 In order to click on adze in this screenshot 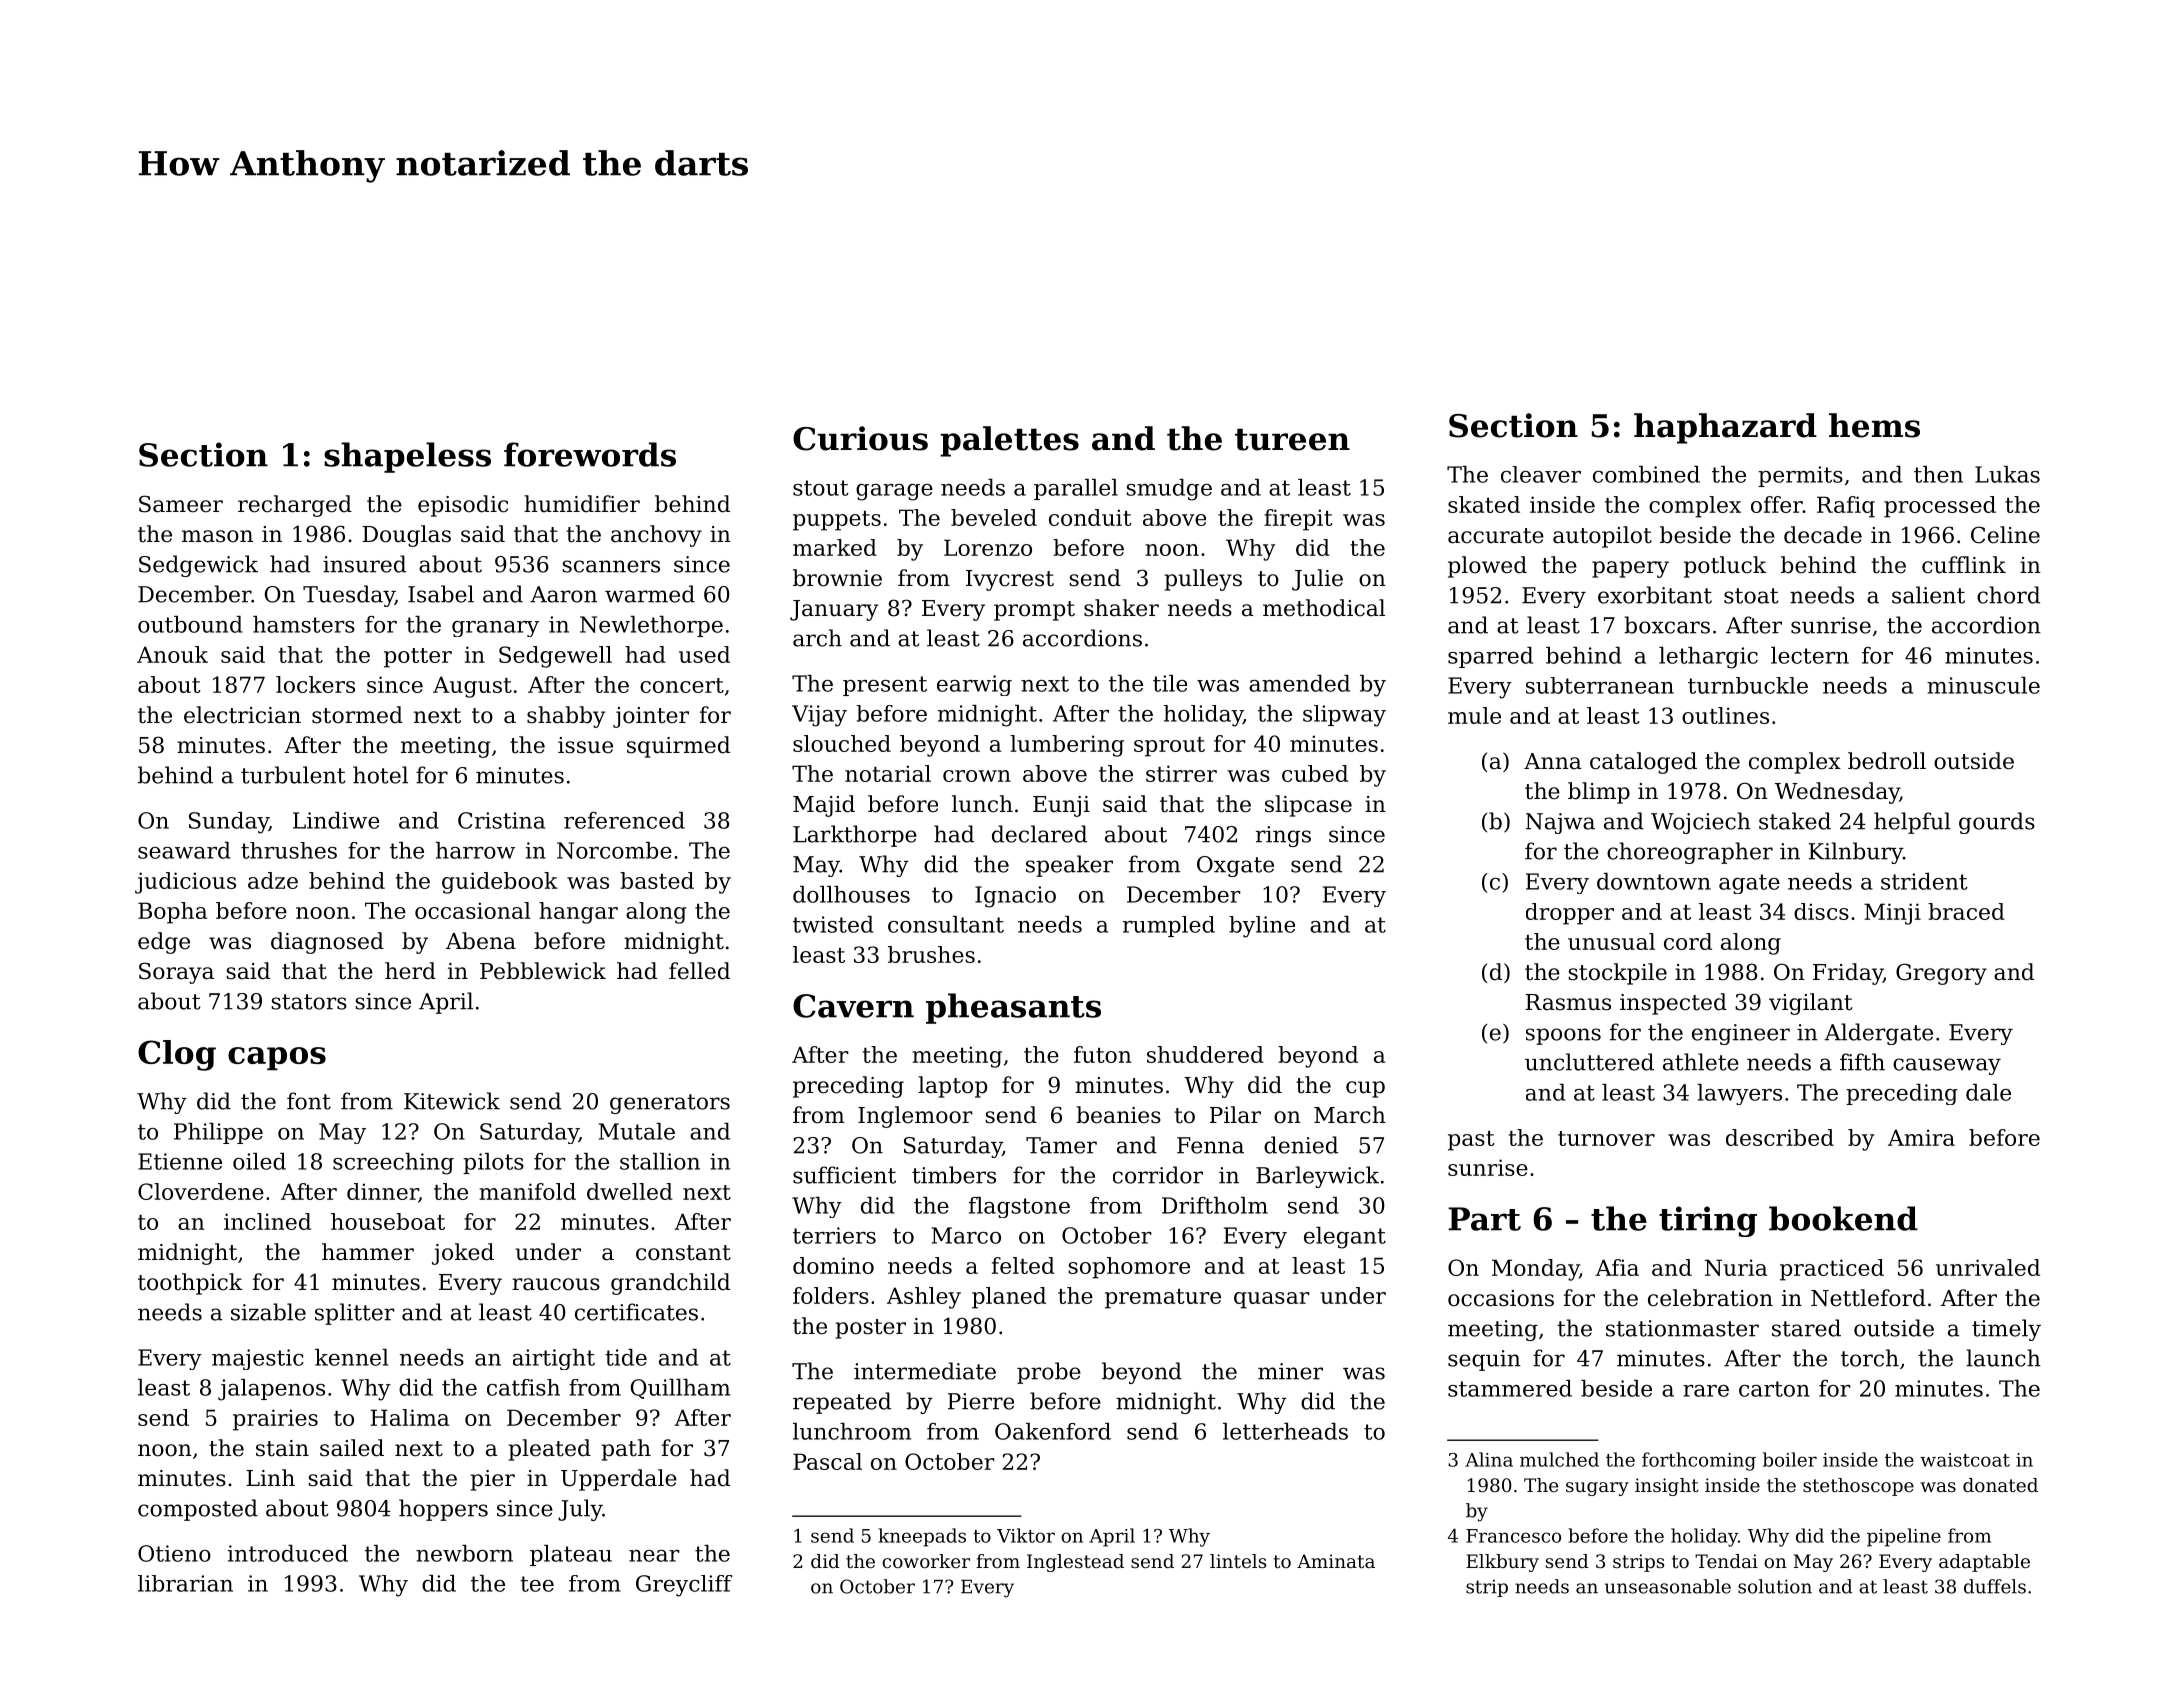, I will do `click(273, 880)`.
